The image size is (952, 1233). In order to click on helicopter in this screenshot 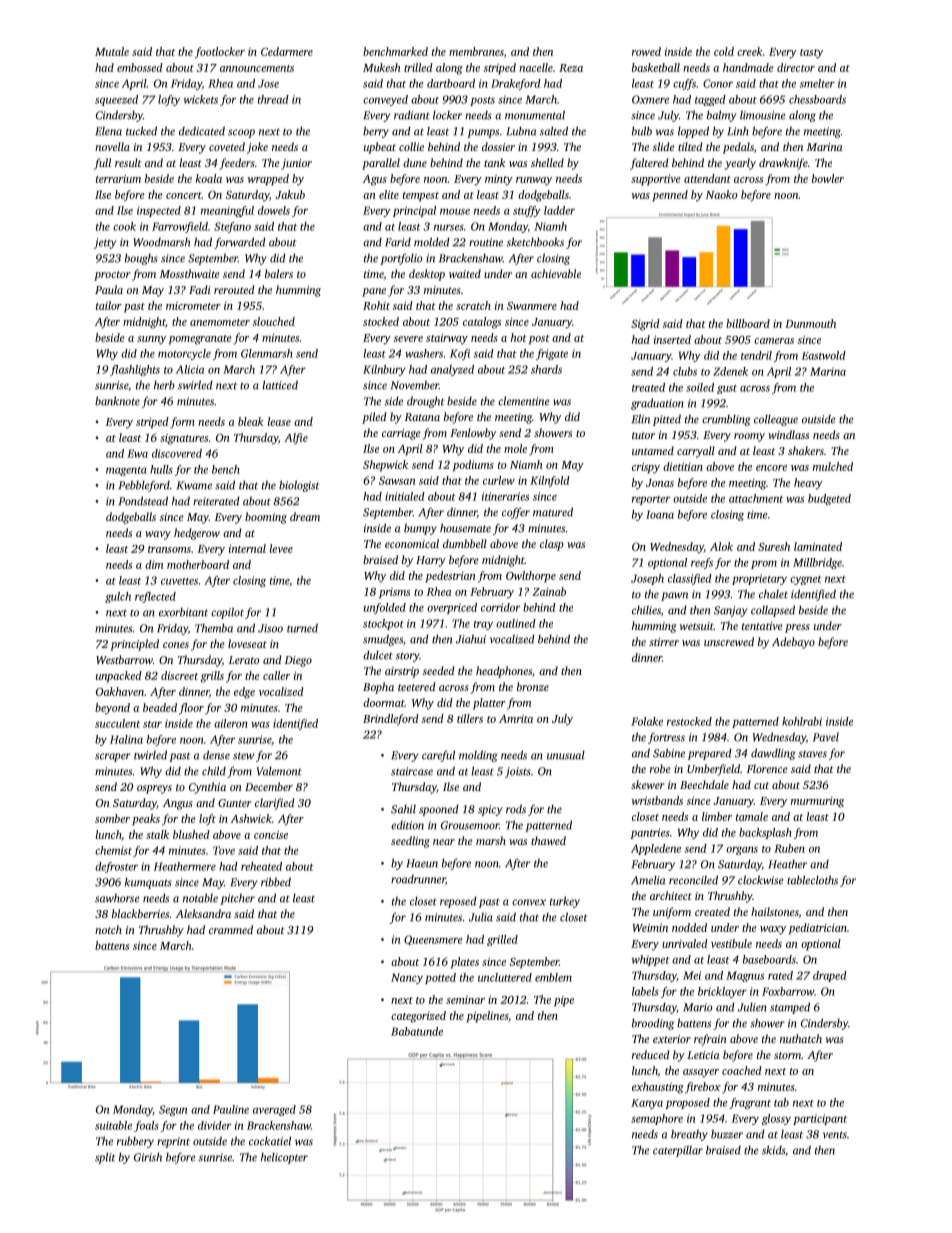, I will do `click(284, 1158)`.
